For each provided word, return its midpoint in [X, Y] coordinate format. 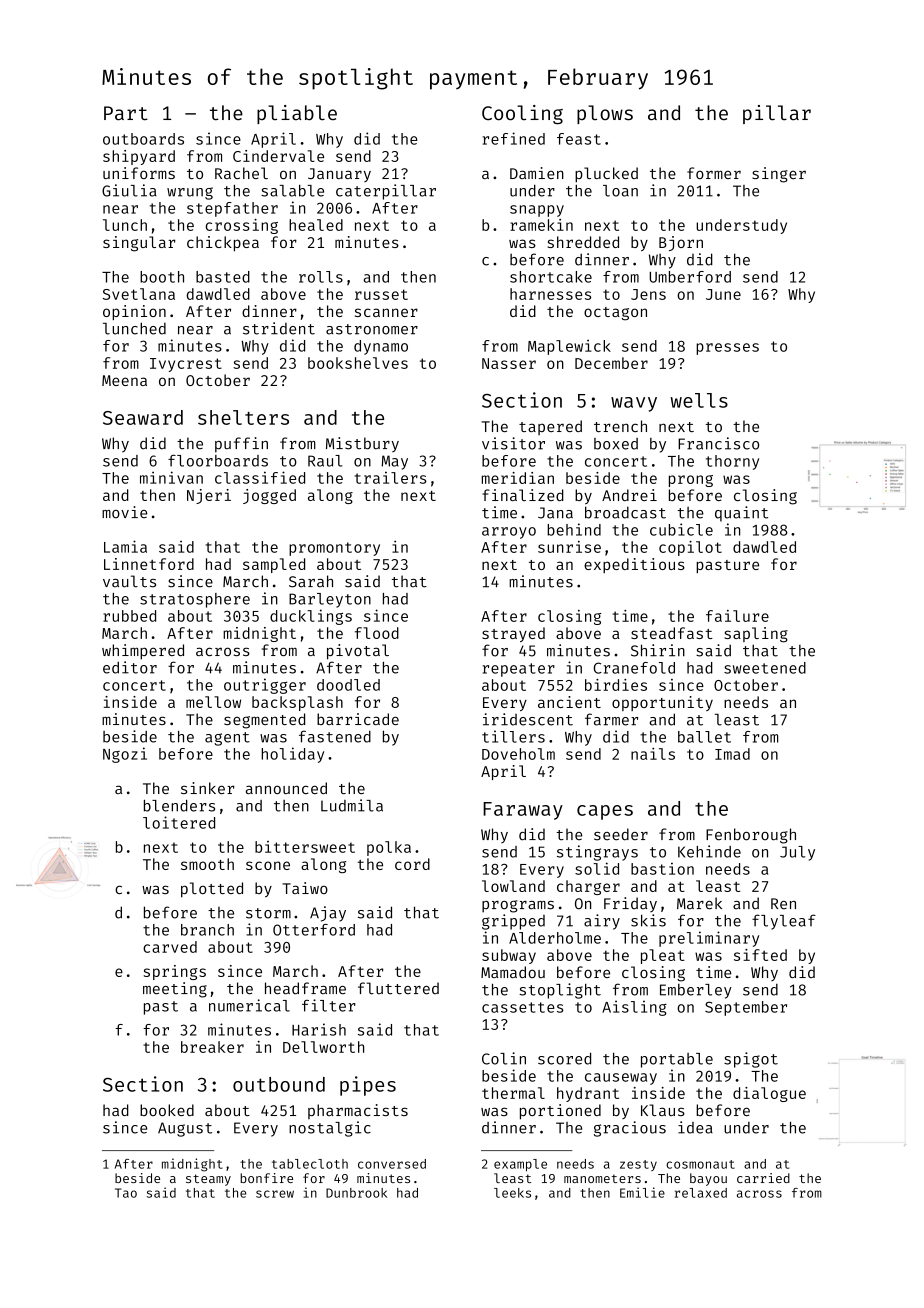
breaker [212, 1047]
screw [275, 1194]
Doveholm [518, 754]
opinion [134, 312]
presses [727, 349]
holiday [292, 755]
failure [737, 616]
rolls [321, 277]
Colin [504, 1058]
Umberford [690, 277]
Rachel [241, 173]
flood [377, 633]
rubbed [129, 616]
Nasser [509, 363]
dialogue [769, 1094]
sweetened [765, 668]
